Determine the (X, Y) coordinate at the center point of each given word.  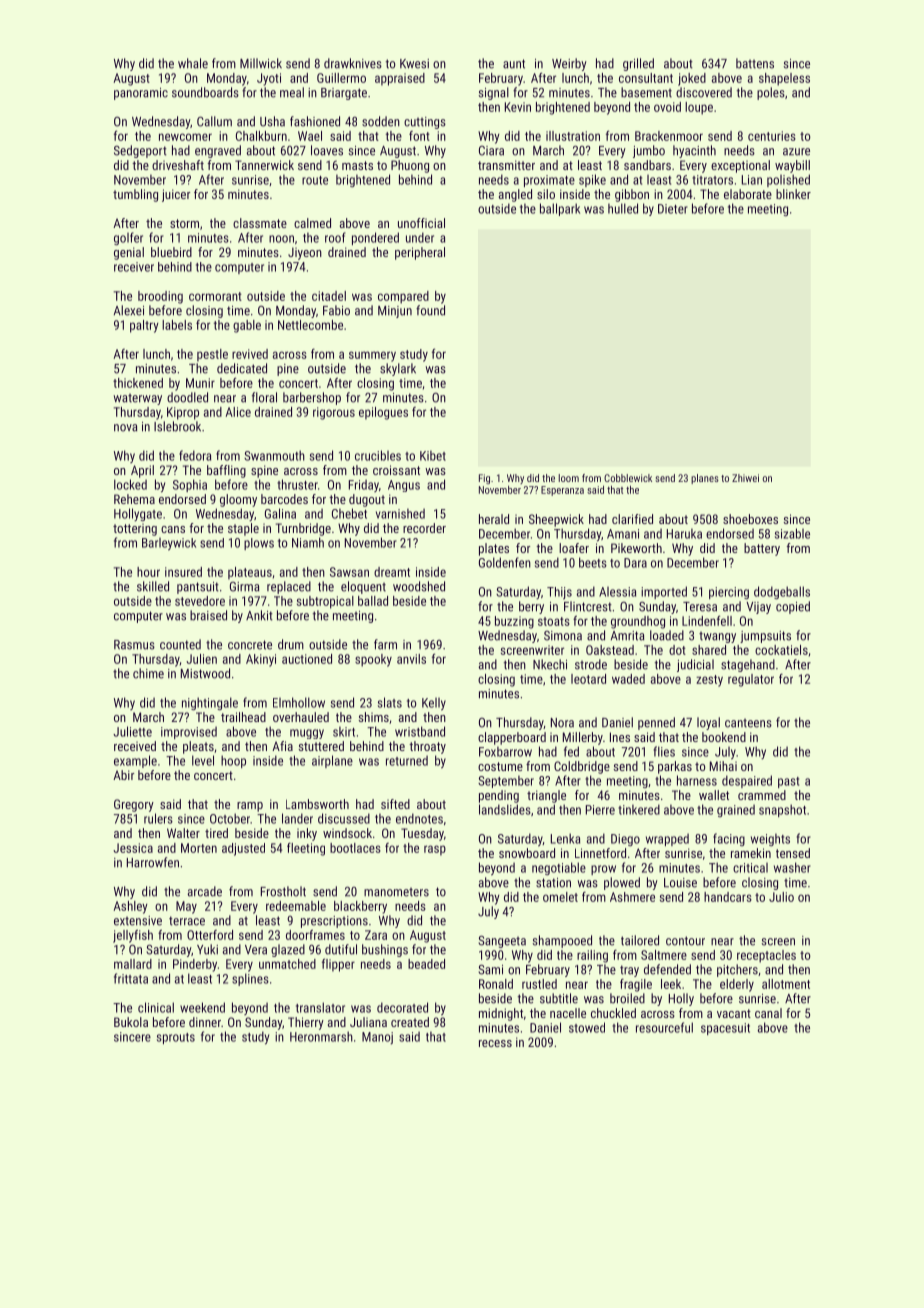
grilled (638, 64)
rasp (435, 850)
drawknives (353, 63)
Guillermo (341, 78)
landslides (505, 809)
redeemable (296, 906)
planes (705, 479)
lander (297, 818)
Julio (781, 897)
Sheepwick (556, 520)
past (788, 782)
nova (125, 428)
